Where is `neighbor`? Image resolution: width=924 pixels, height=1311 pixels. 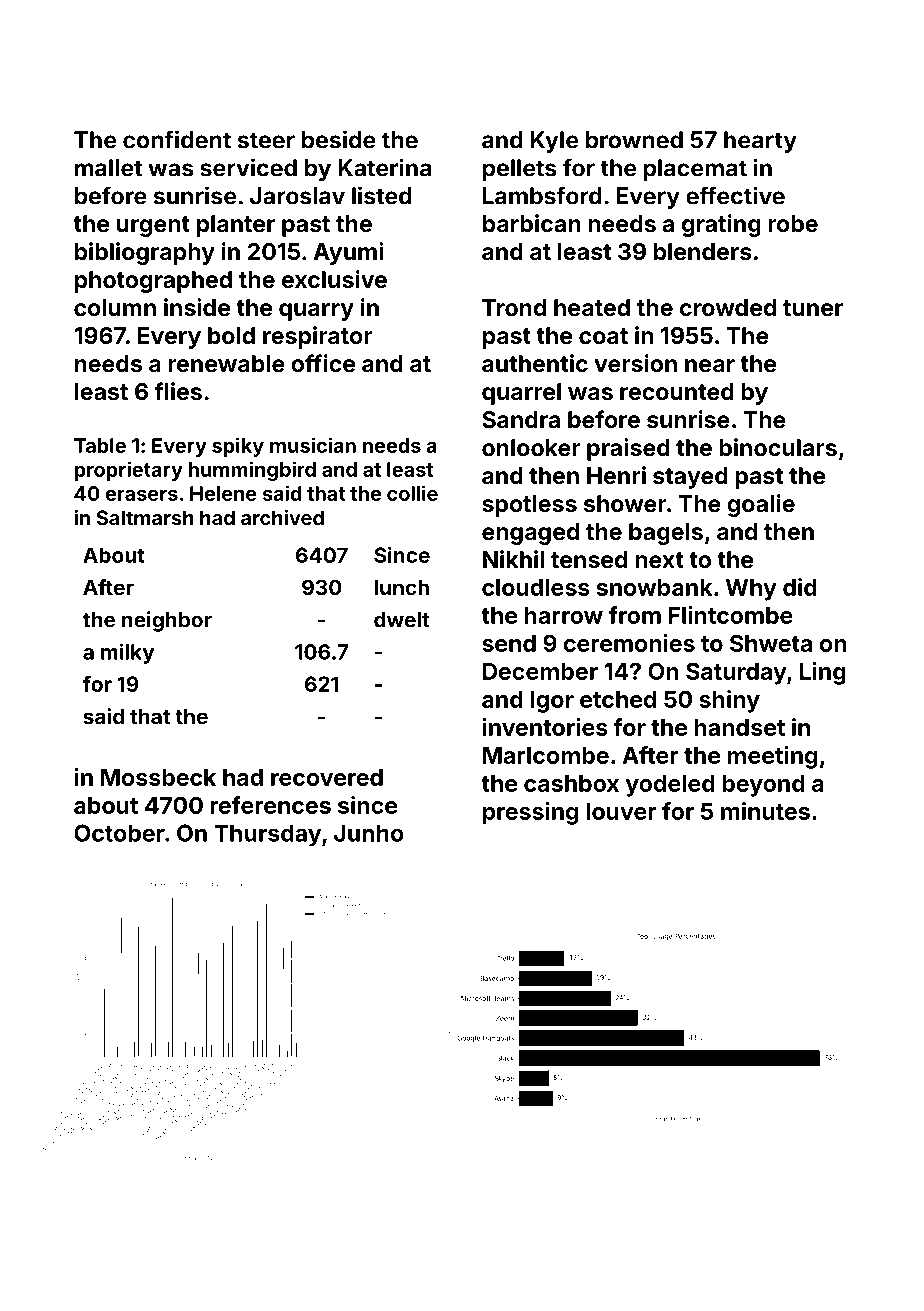
neighbor is located at coordinates (167, 621).
